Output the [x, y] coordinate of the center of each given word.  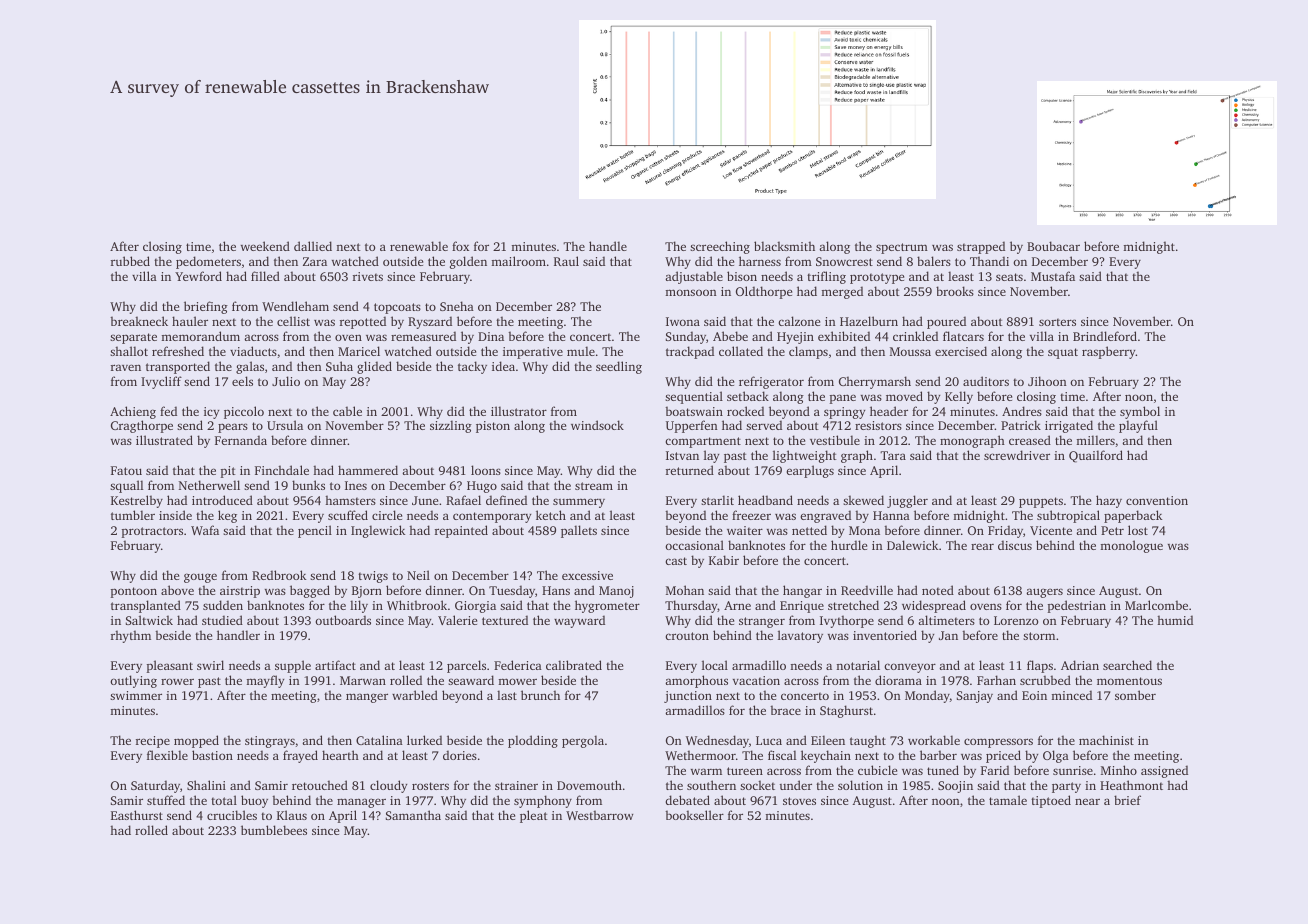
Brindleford [1105, 336]
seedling [619, 367]
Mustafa [1053, 276]
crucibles [232, 815]
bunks [308, 485]
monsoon [691, 292]
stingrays [270, 742]
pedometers [208, 262]
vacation [756, 680]
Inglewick [378, 531]
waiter [745, 530]
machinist [1106, 740]
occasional [694, 545]
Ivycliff [161, 382]
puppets [1041, 502]
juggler [907, 501]
